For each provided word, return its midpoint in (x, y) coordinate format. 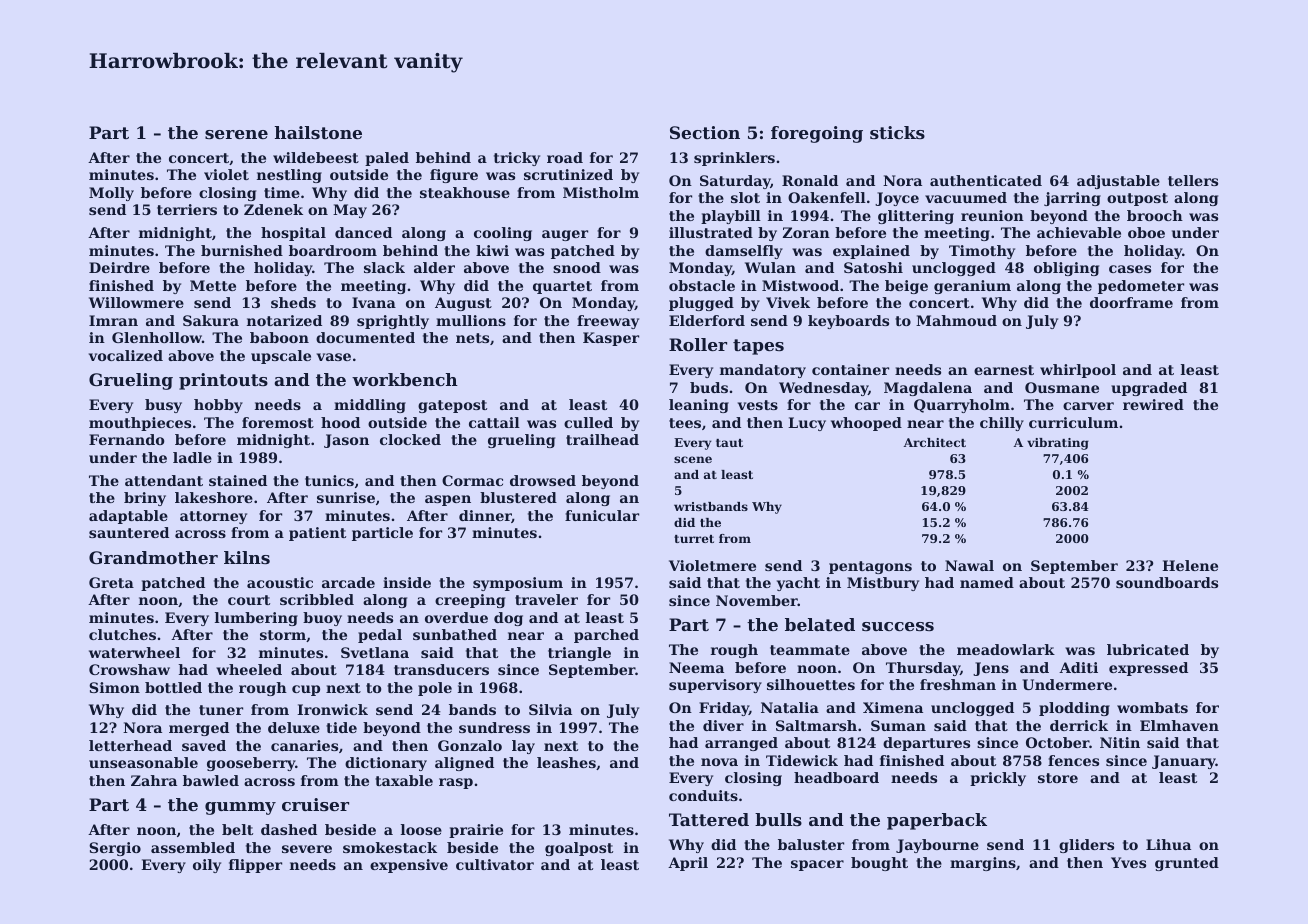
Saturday (735, 182)
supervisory (715, 686)
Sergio (115, 849)
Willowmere (136, 302)
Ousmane (1062, 387)
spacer (817, 865)
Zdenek (273, 209)
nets (472, 338)
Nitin (1120, 742)
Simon (114, 687)
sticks (897, 132)
